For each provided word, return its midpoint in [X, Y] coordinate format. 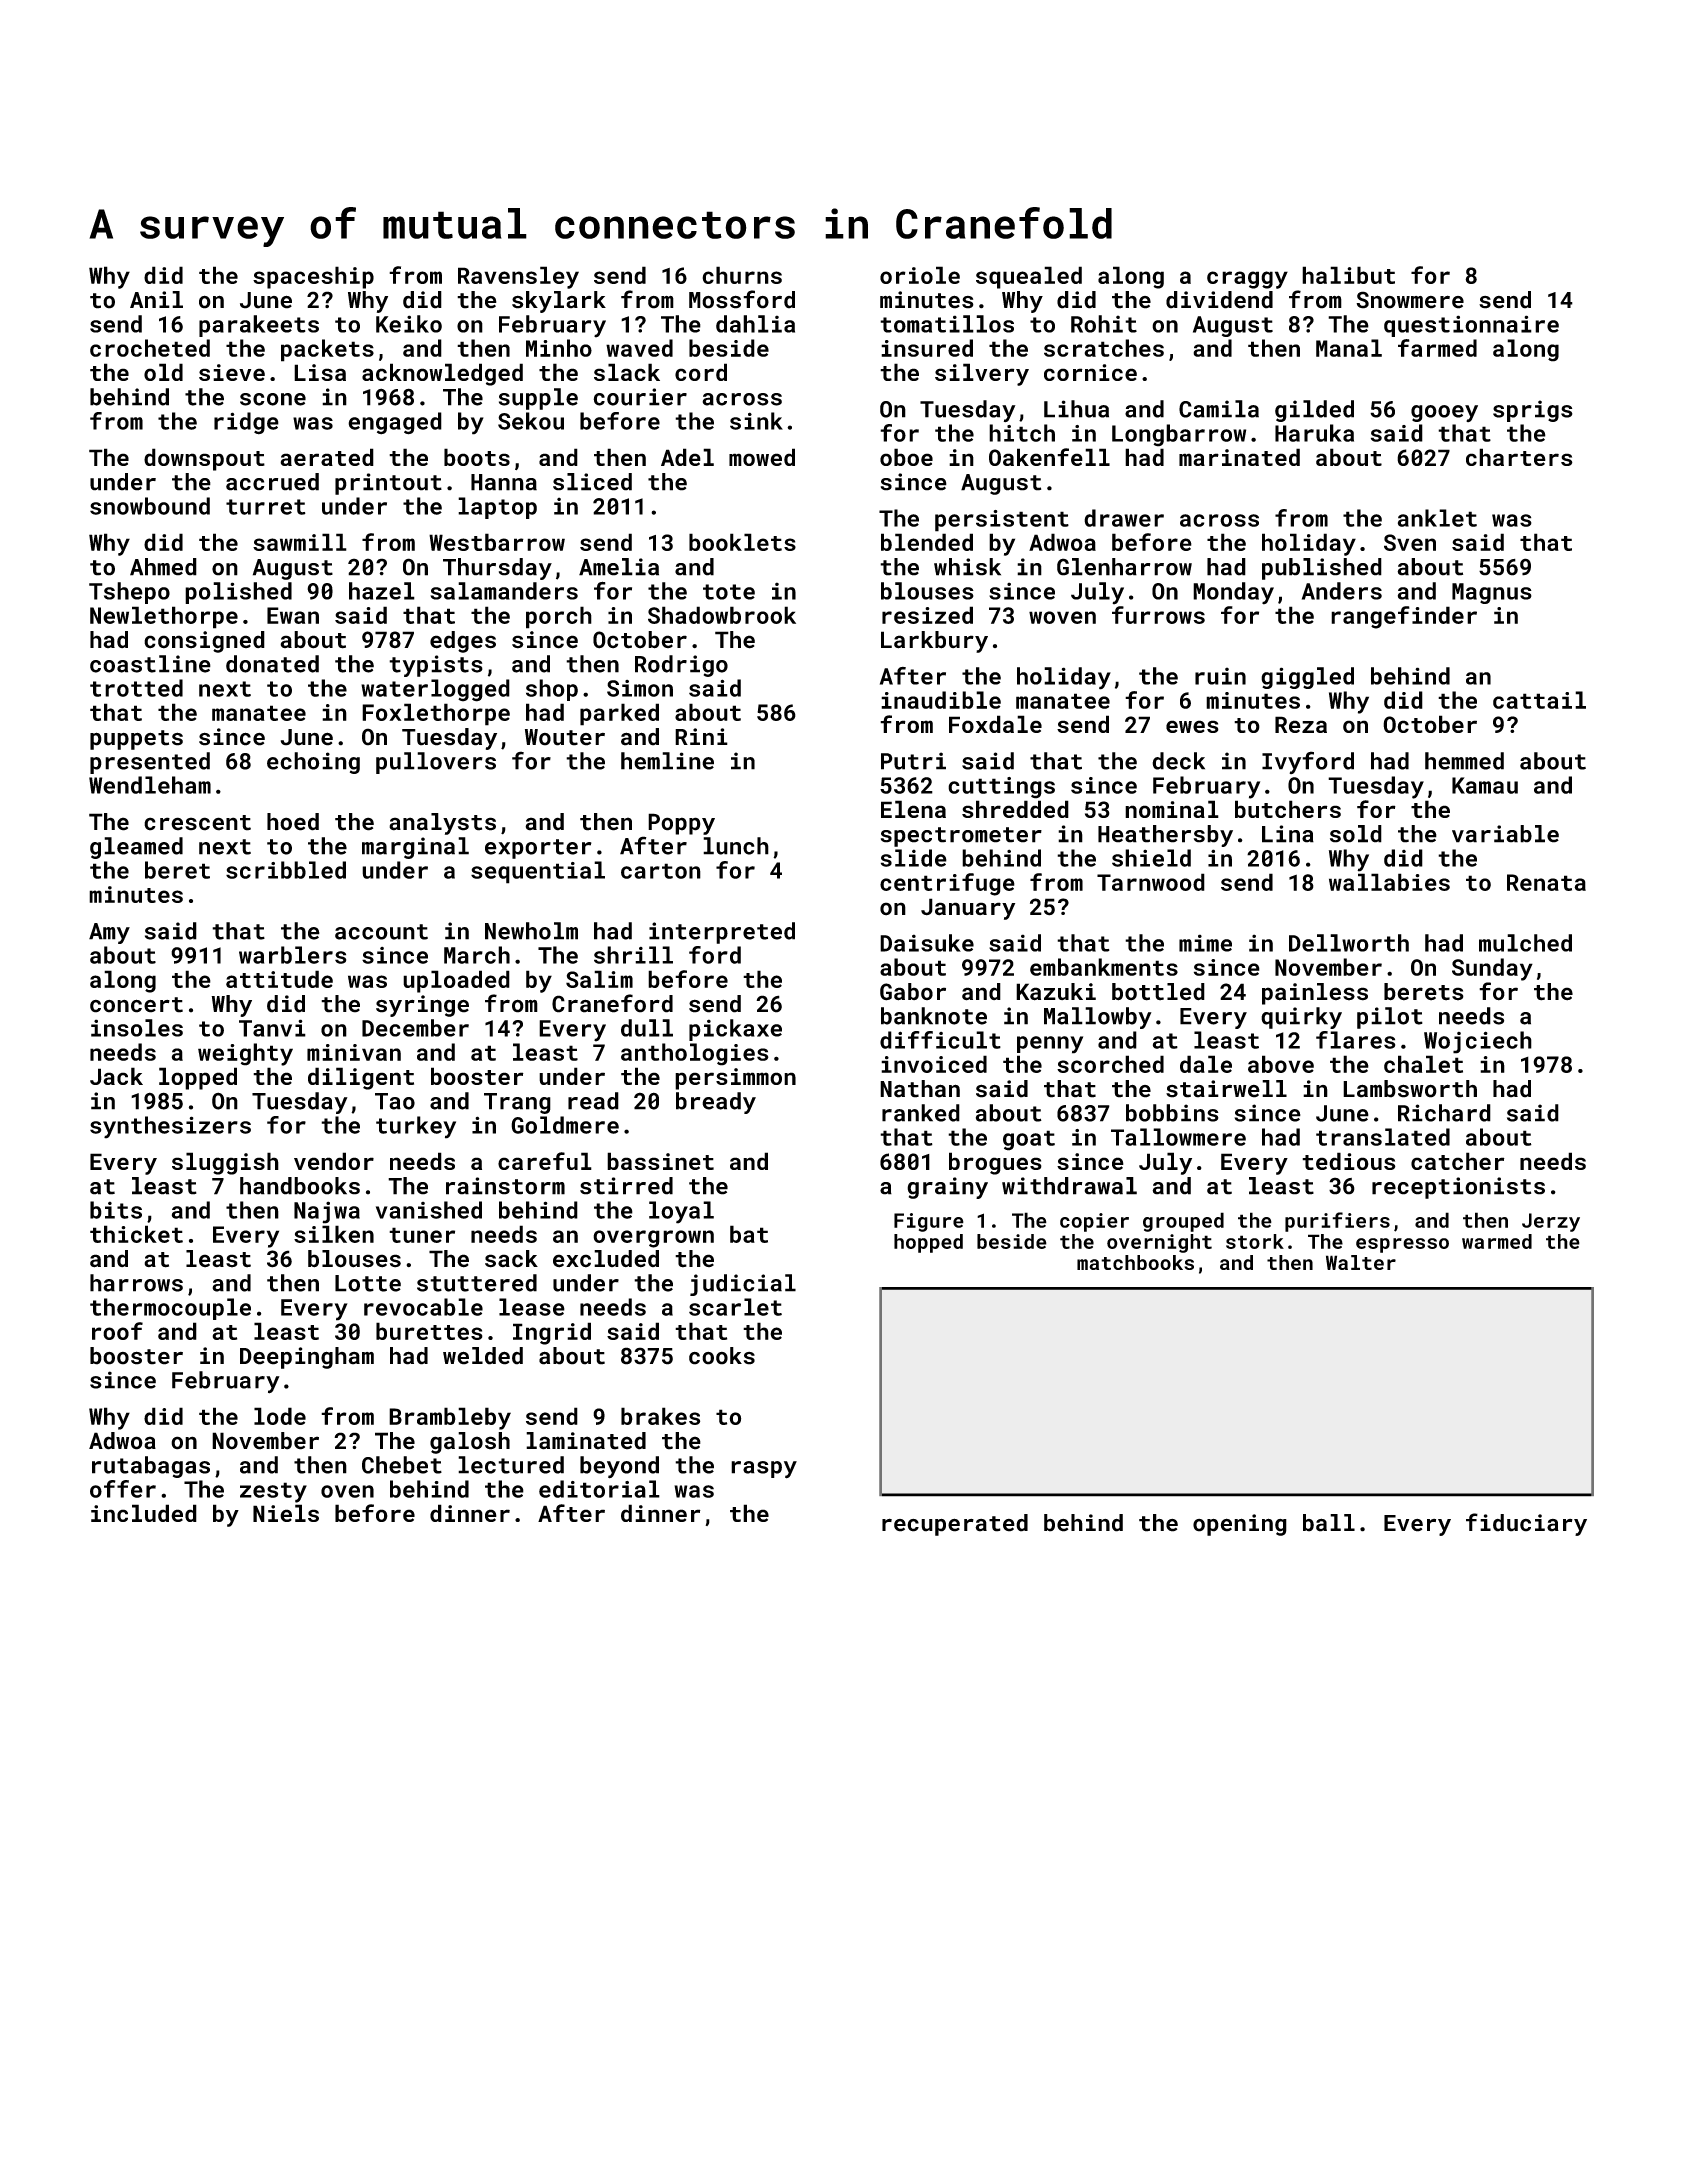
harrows [136, 1283]
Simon [640, 688]
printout [388, 484]
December [415, 1028]
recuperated [955, 1525]
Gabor [913, 992]
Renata [1546, 882]
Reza [1301, 724]
